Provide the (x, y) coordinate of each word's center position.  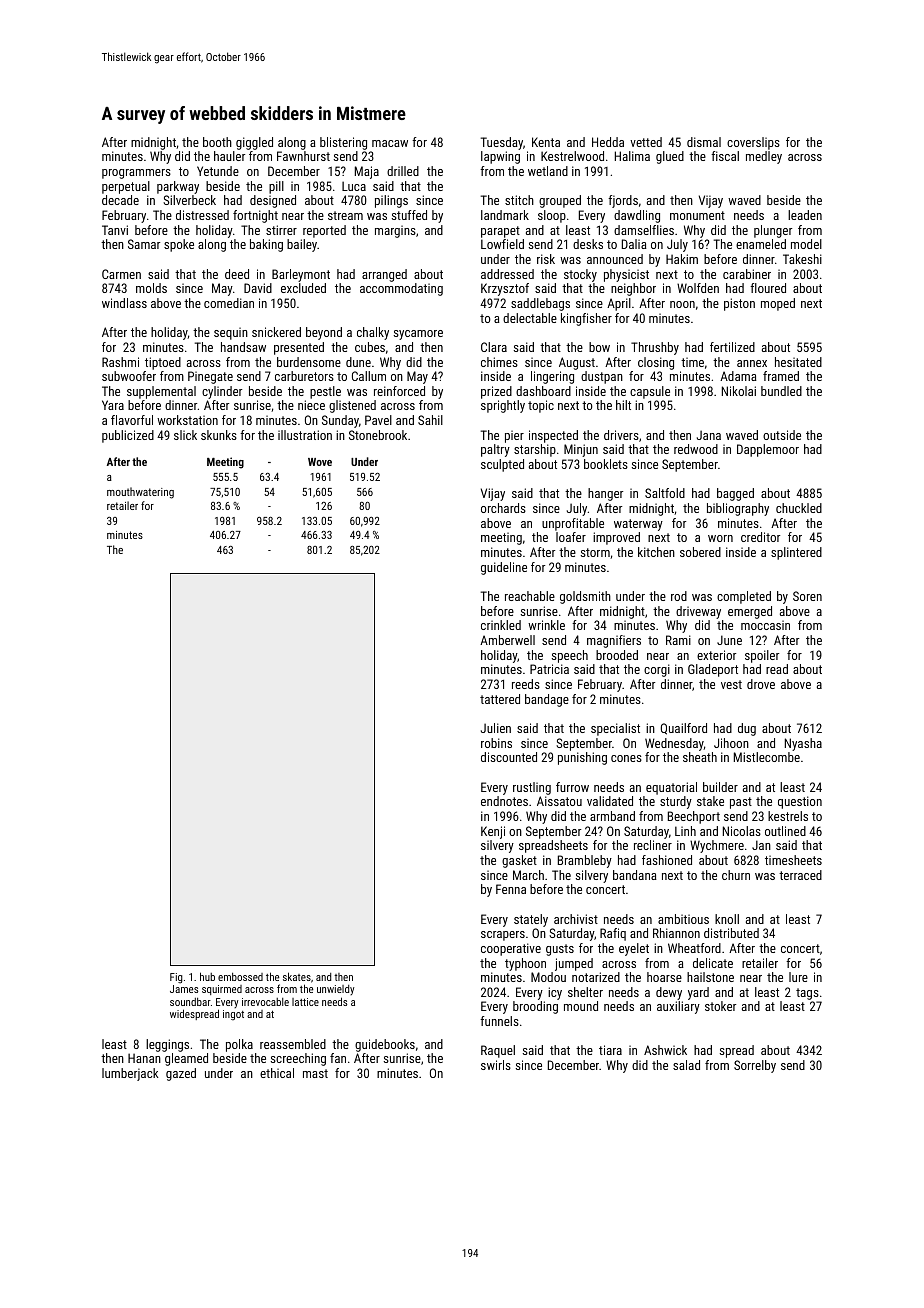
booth (217, 142)
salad (686, 1065)
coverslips (753, 143)
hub (207, 976)
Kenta (546, 142)
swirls (496, 1065)
